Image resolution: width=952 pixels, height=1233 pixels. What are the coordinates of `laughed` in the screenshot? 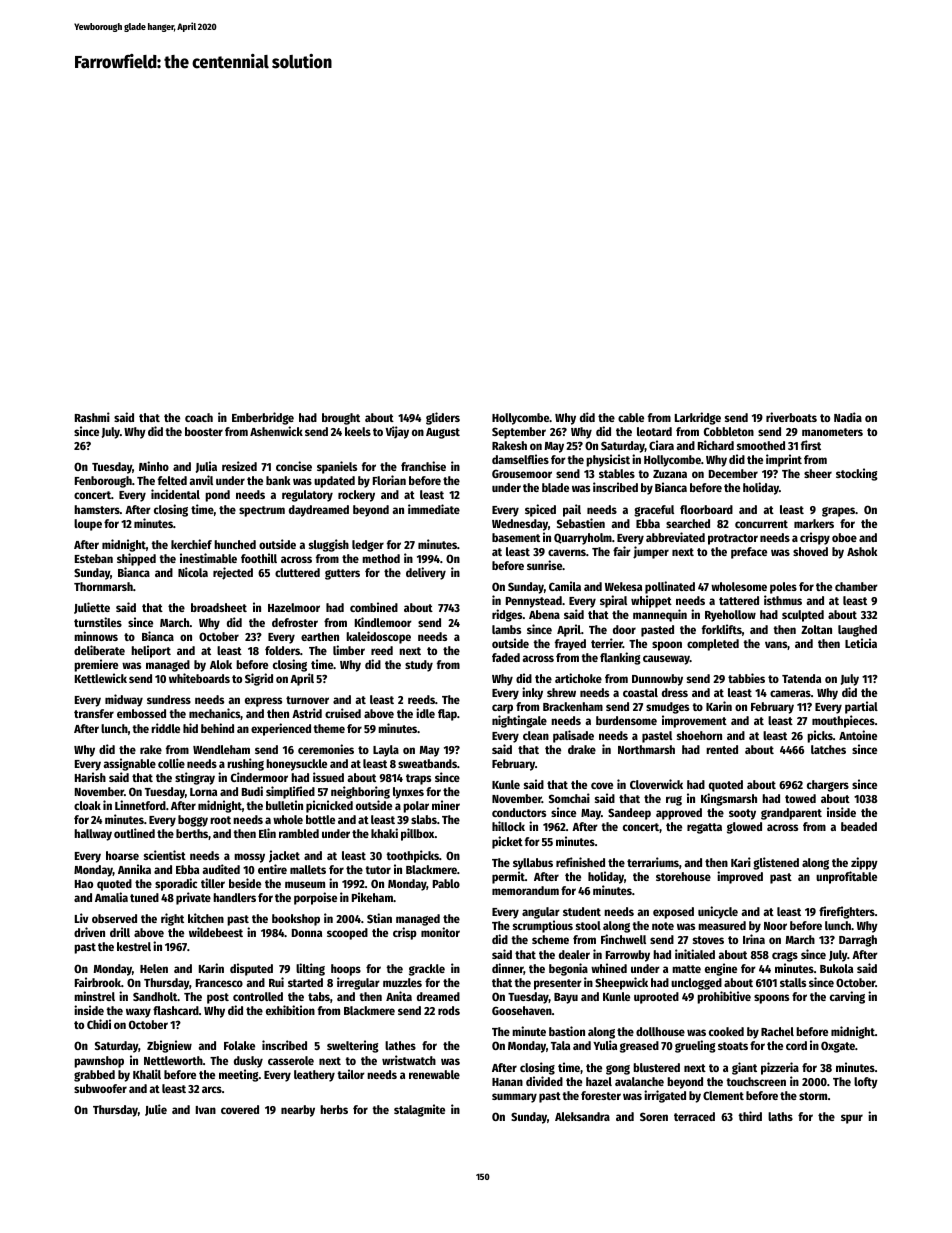 It's located at (857, 631).
